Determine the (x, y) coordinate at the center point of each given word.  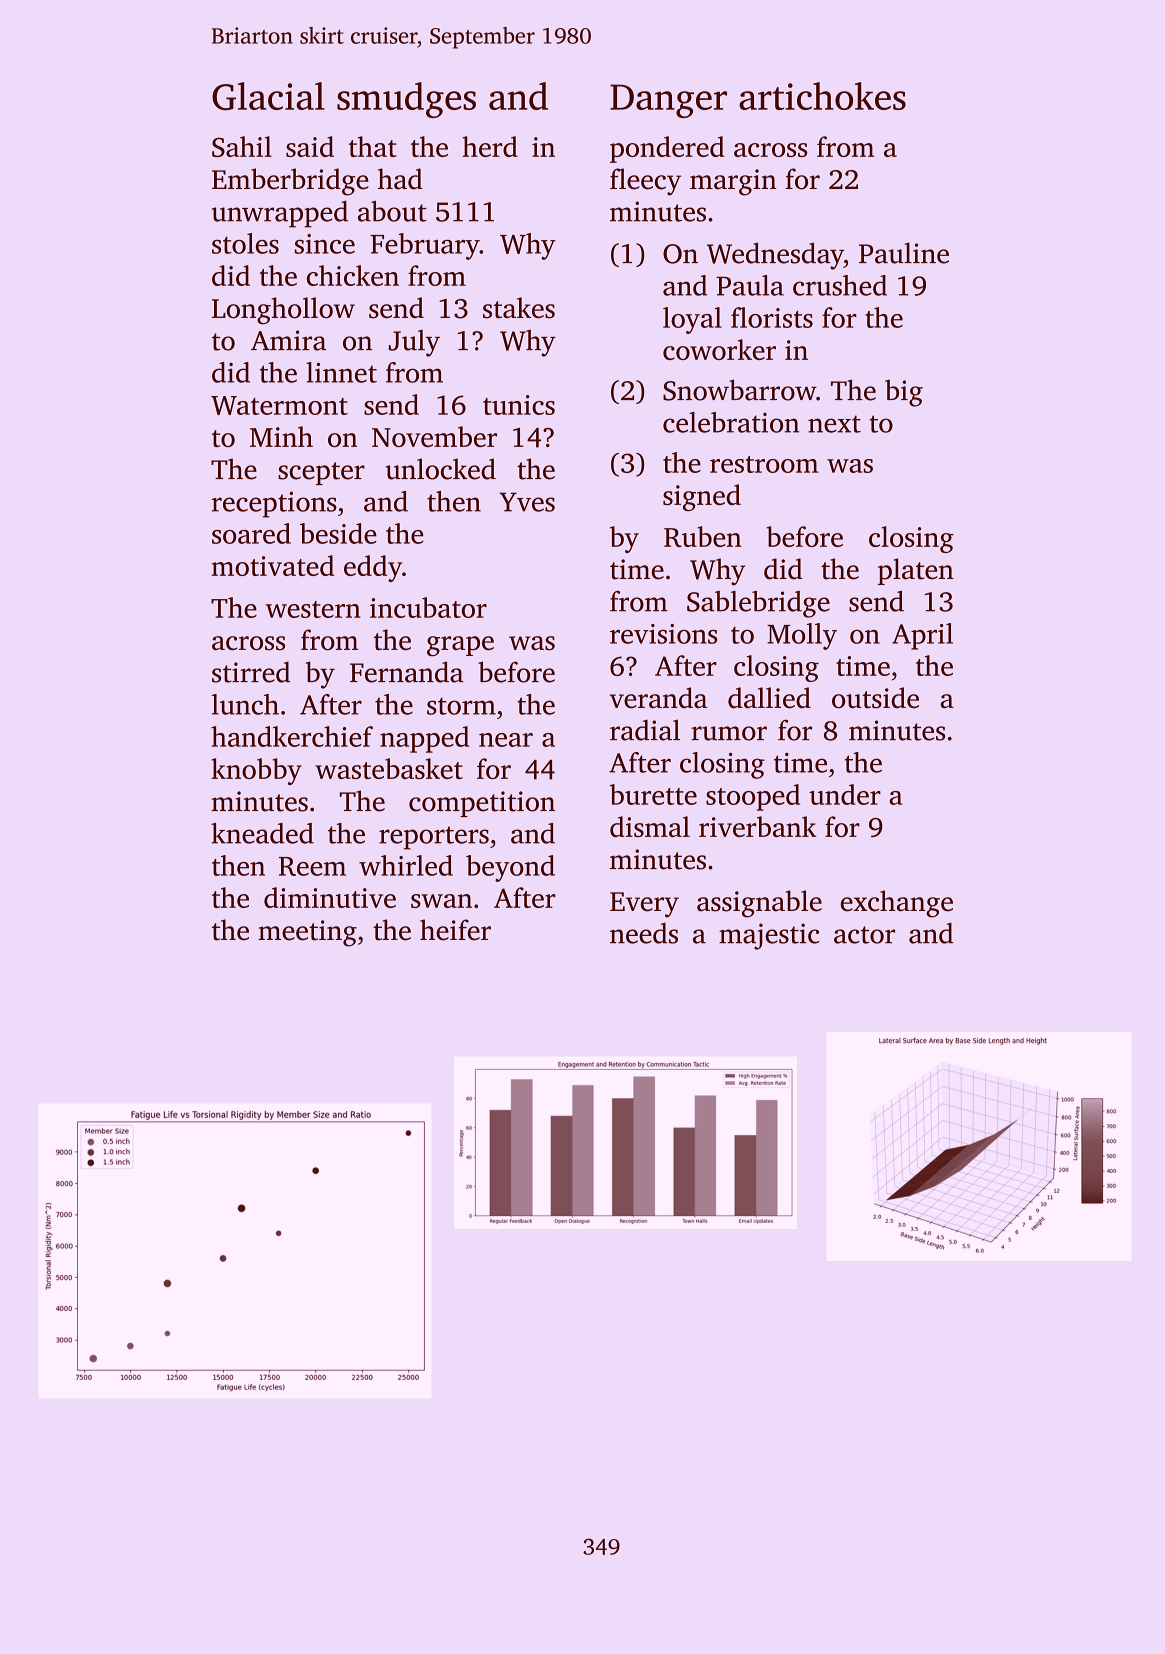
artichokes (822, 96)
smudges (406, 100)
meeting (307, 933)
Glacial (268, 96)
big (904, 393)
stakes (519, 308)
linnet (341, 372)
